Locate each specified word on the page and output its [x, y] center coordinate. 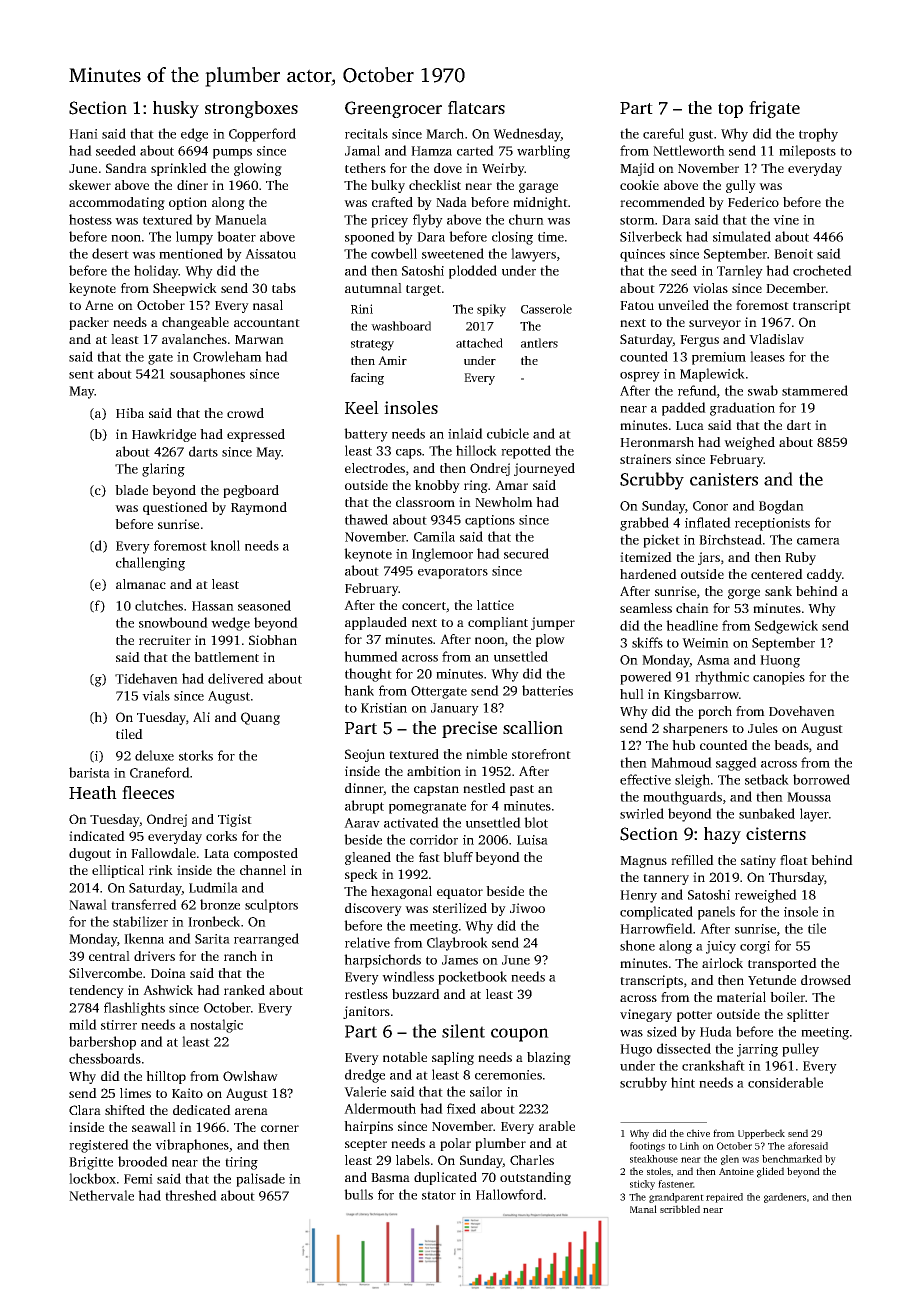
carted [475, 150]
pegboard [251, 491]
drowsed [826, 980]
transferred [144, 904]
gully [741, 186]
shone [637, 945]
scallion [533, 727]
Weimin [705, 643]
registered [99, 1146]
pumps [232, 154]
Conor [710, 506]
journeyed [544, 469]
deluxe [154, 755]
